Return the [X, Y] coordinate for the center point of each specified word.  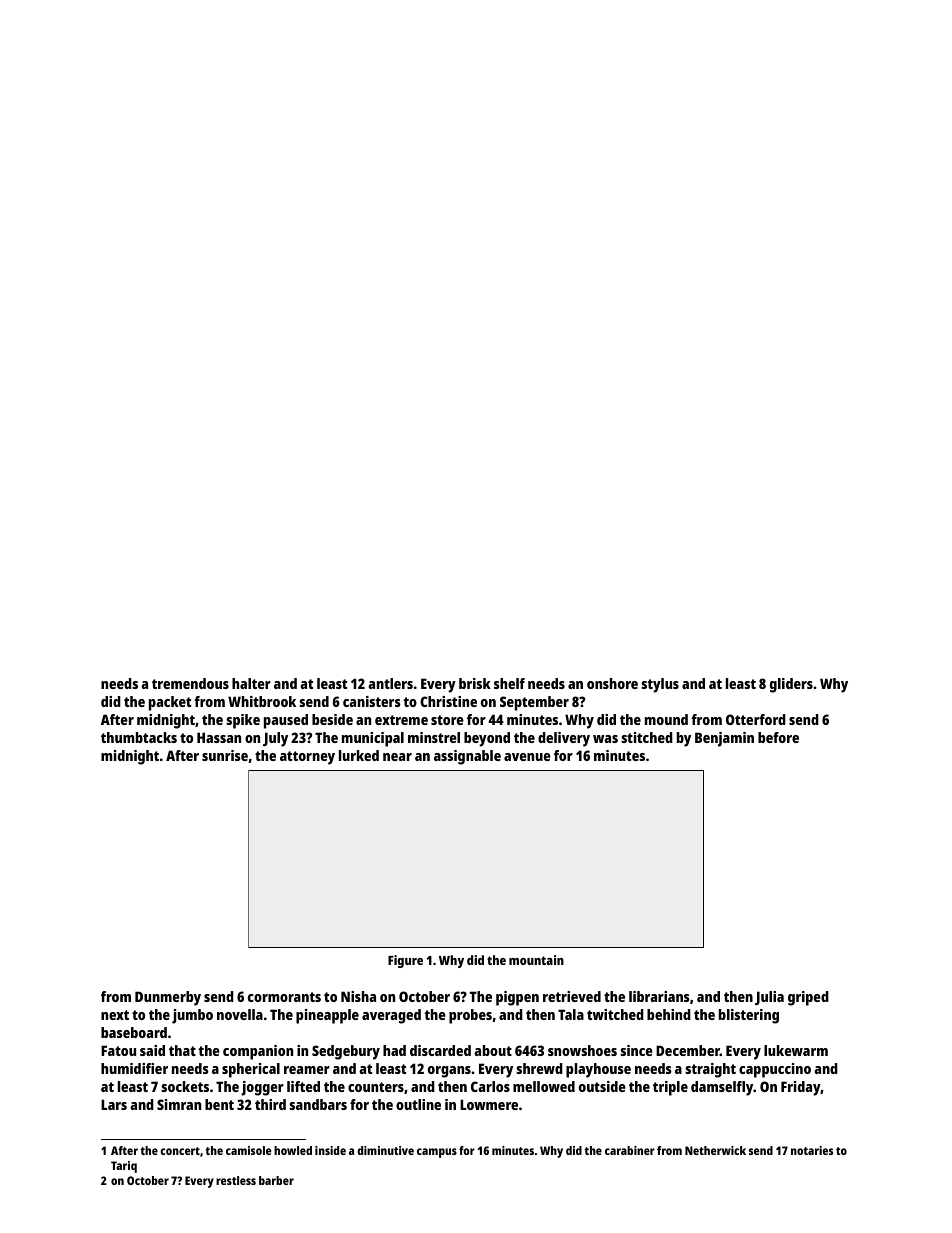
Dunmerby [168, 998]
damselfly [722, 1088]
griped [808, 998]
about [493, 1050]
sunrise [225, 755]
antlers [390, 683]
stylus [660, 685]
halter [251, 683]
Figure [405, 961]
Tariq [124, 1167]
